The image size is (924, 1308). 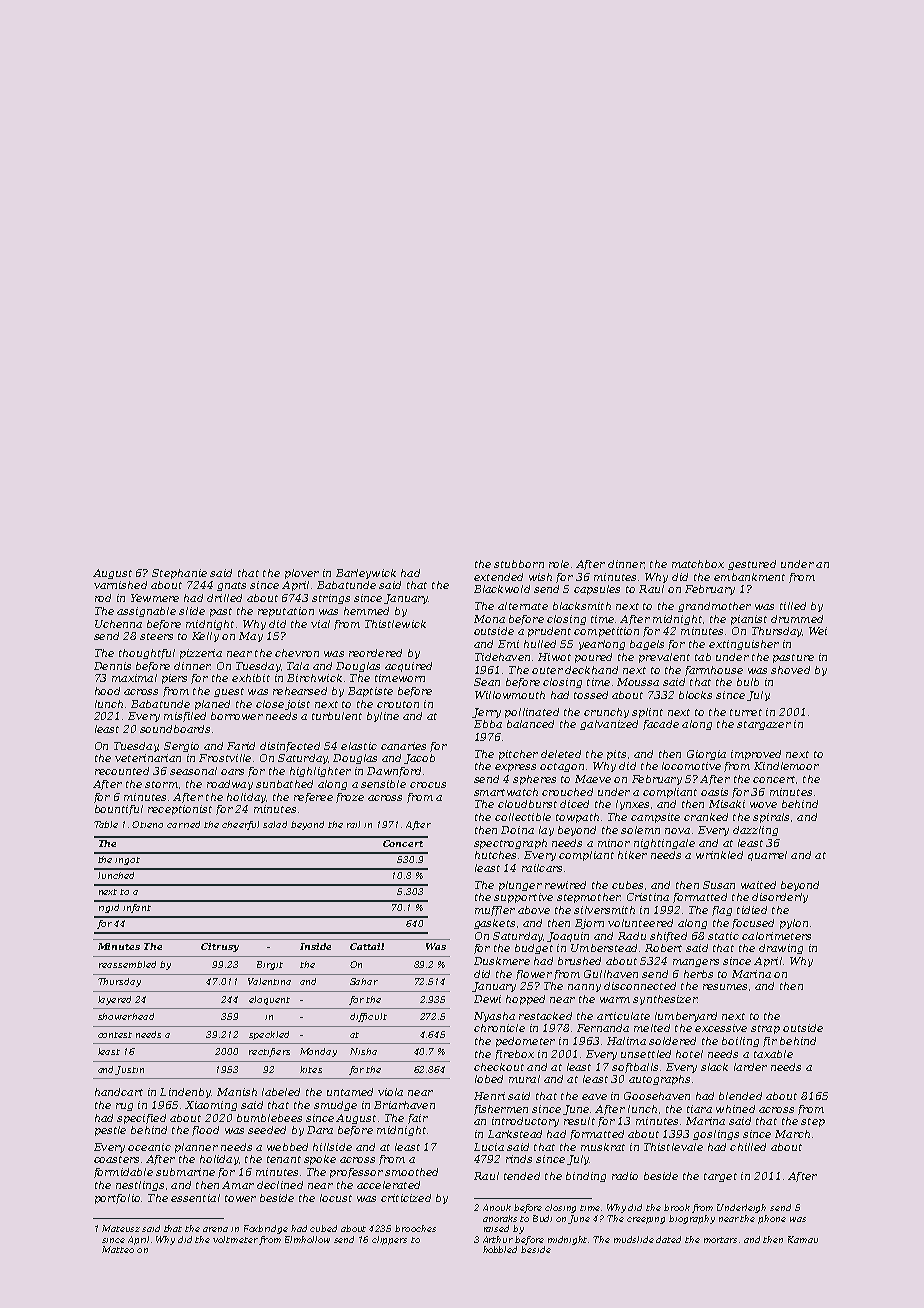 What do you see at coordinates (297, 705) in the page?
I see `joist` at bounding box center [297, 705].
